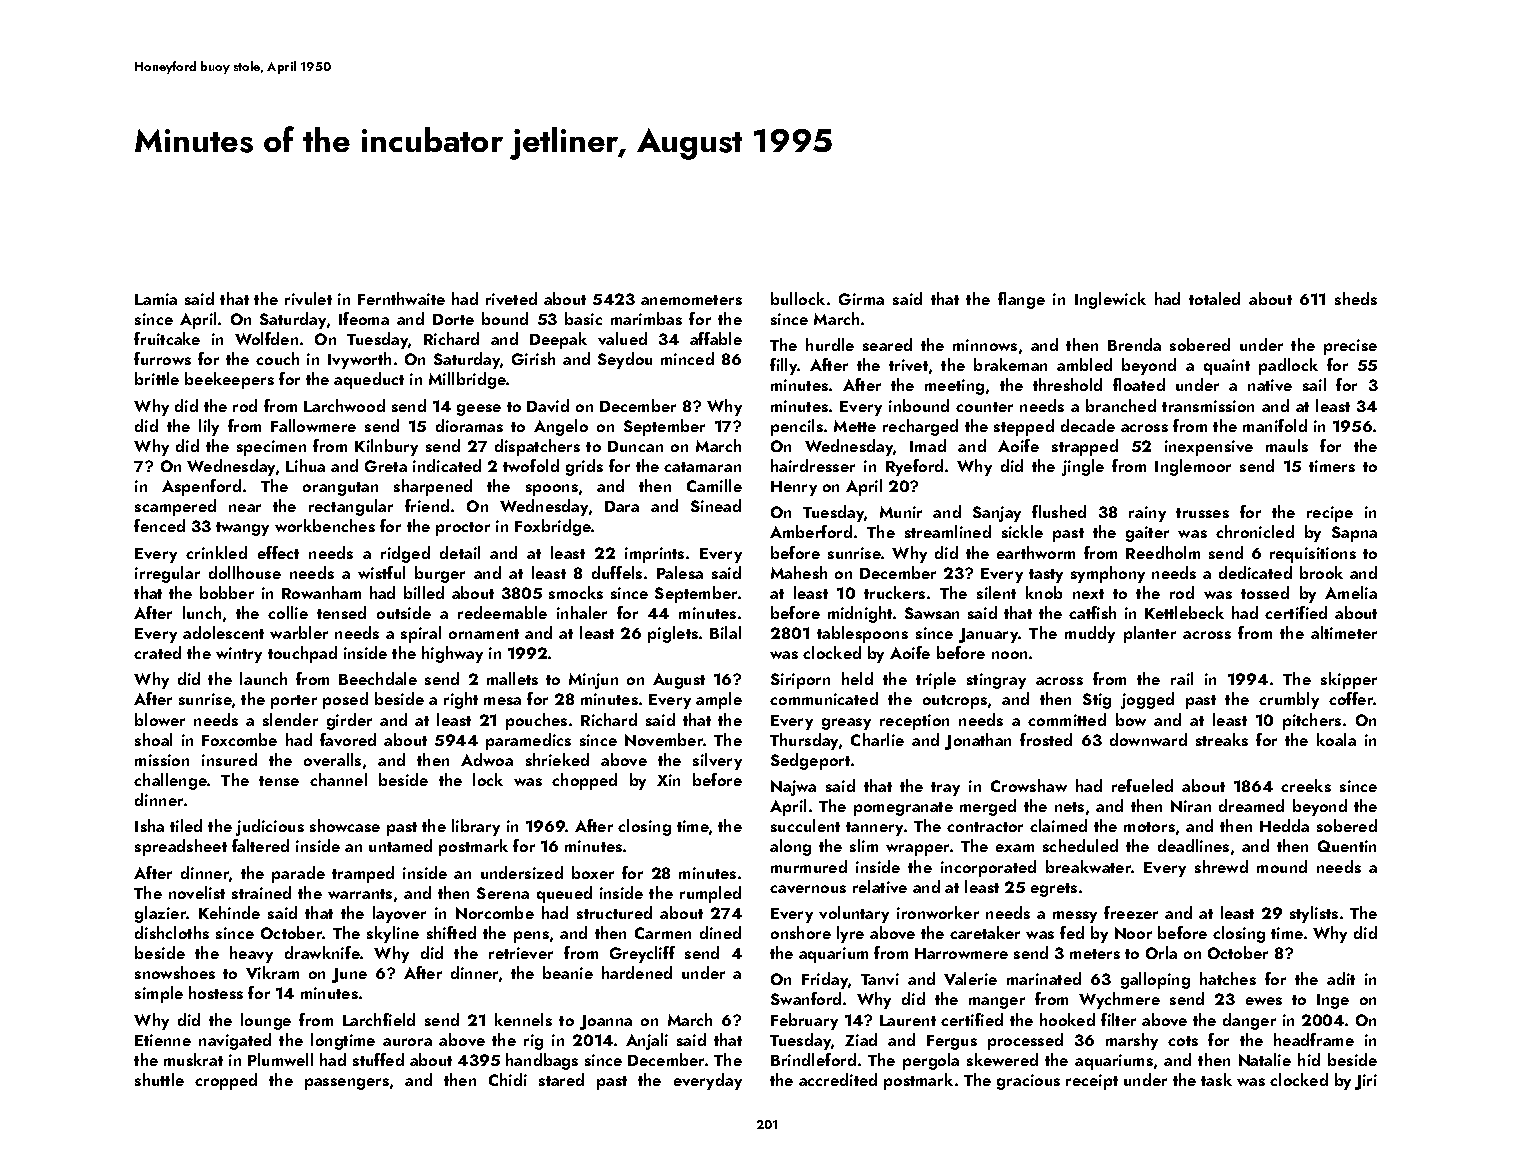  Describe the element at coordinates (1202, 513) in the image. I see `trusses` at that location.
